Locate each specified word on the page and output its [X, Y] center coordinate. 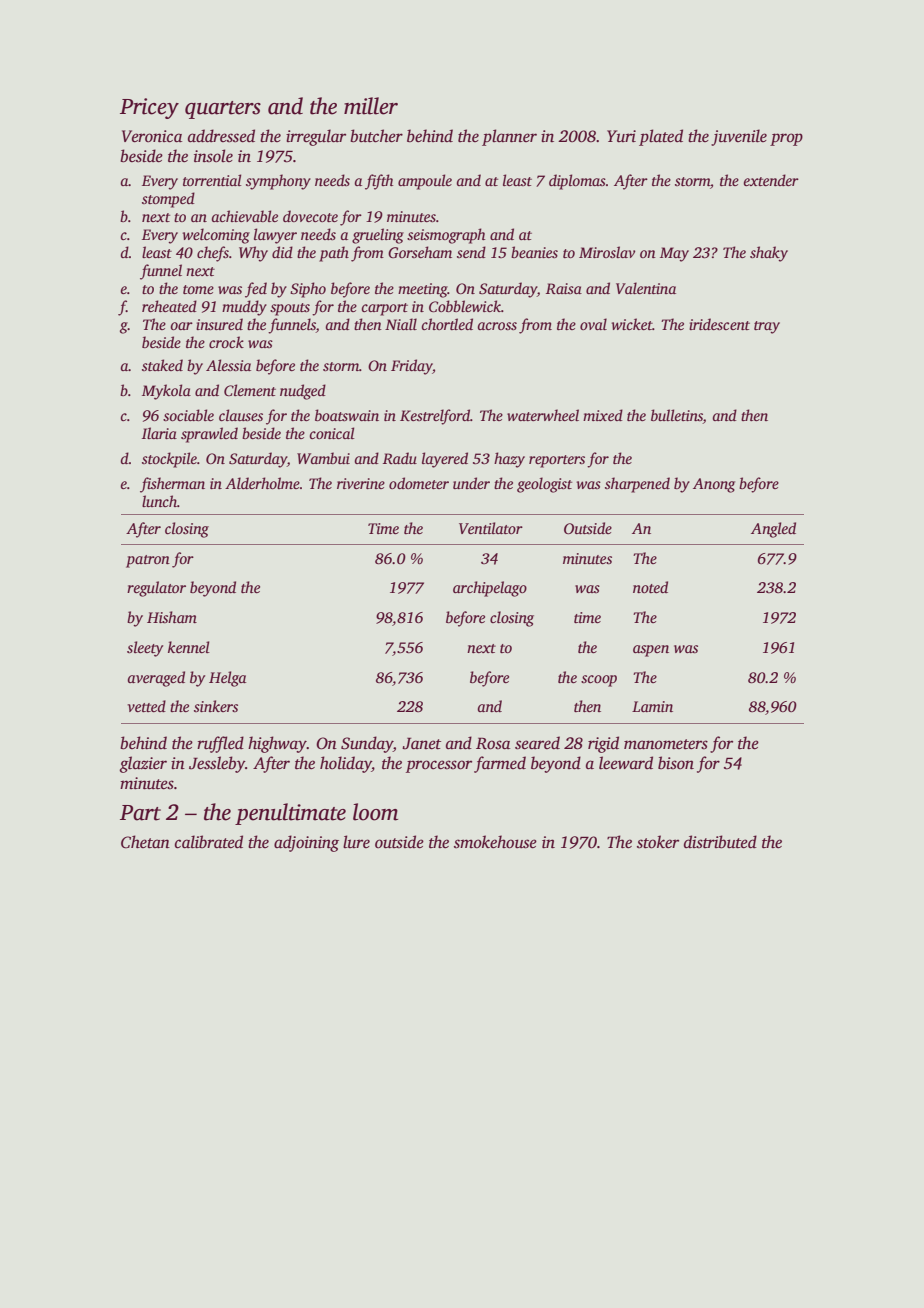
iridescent [719, 324]
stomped [168, 200]
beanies [534, 252]
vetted [146, 706]
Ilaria [159, 433]
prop [786, 139]
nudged [303, 392]
